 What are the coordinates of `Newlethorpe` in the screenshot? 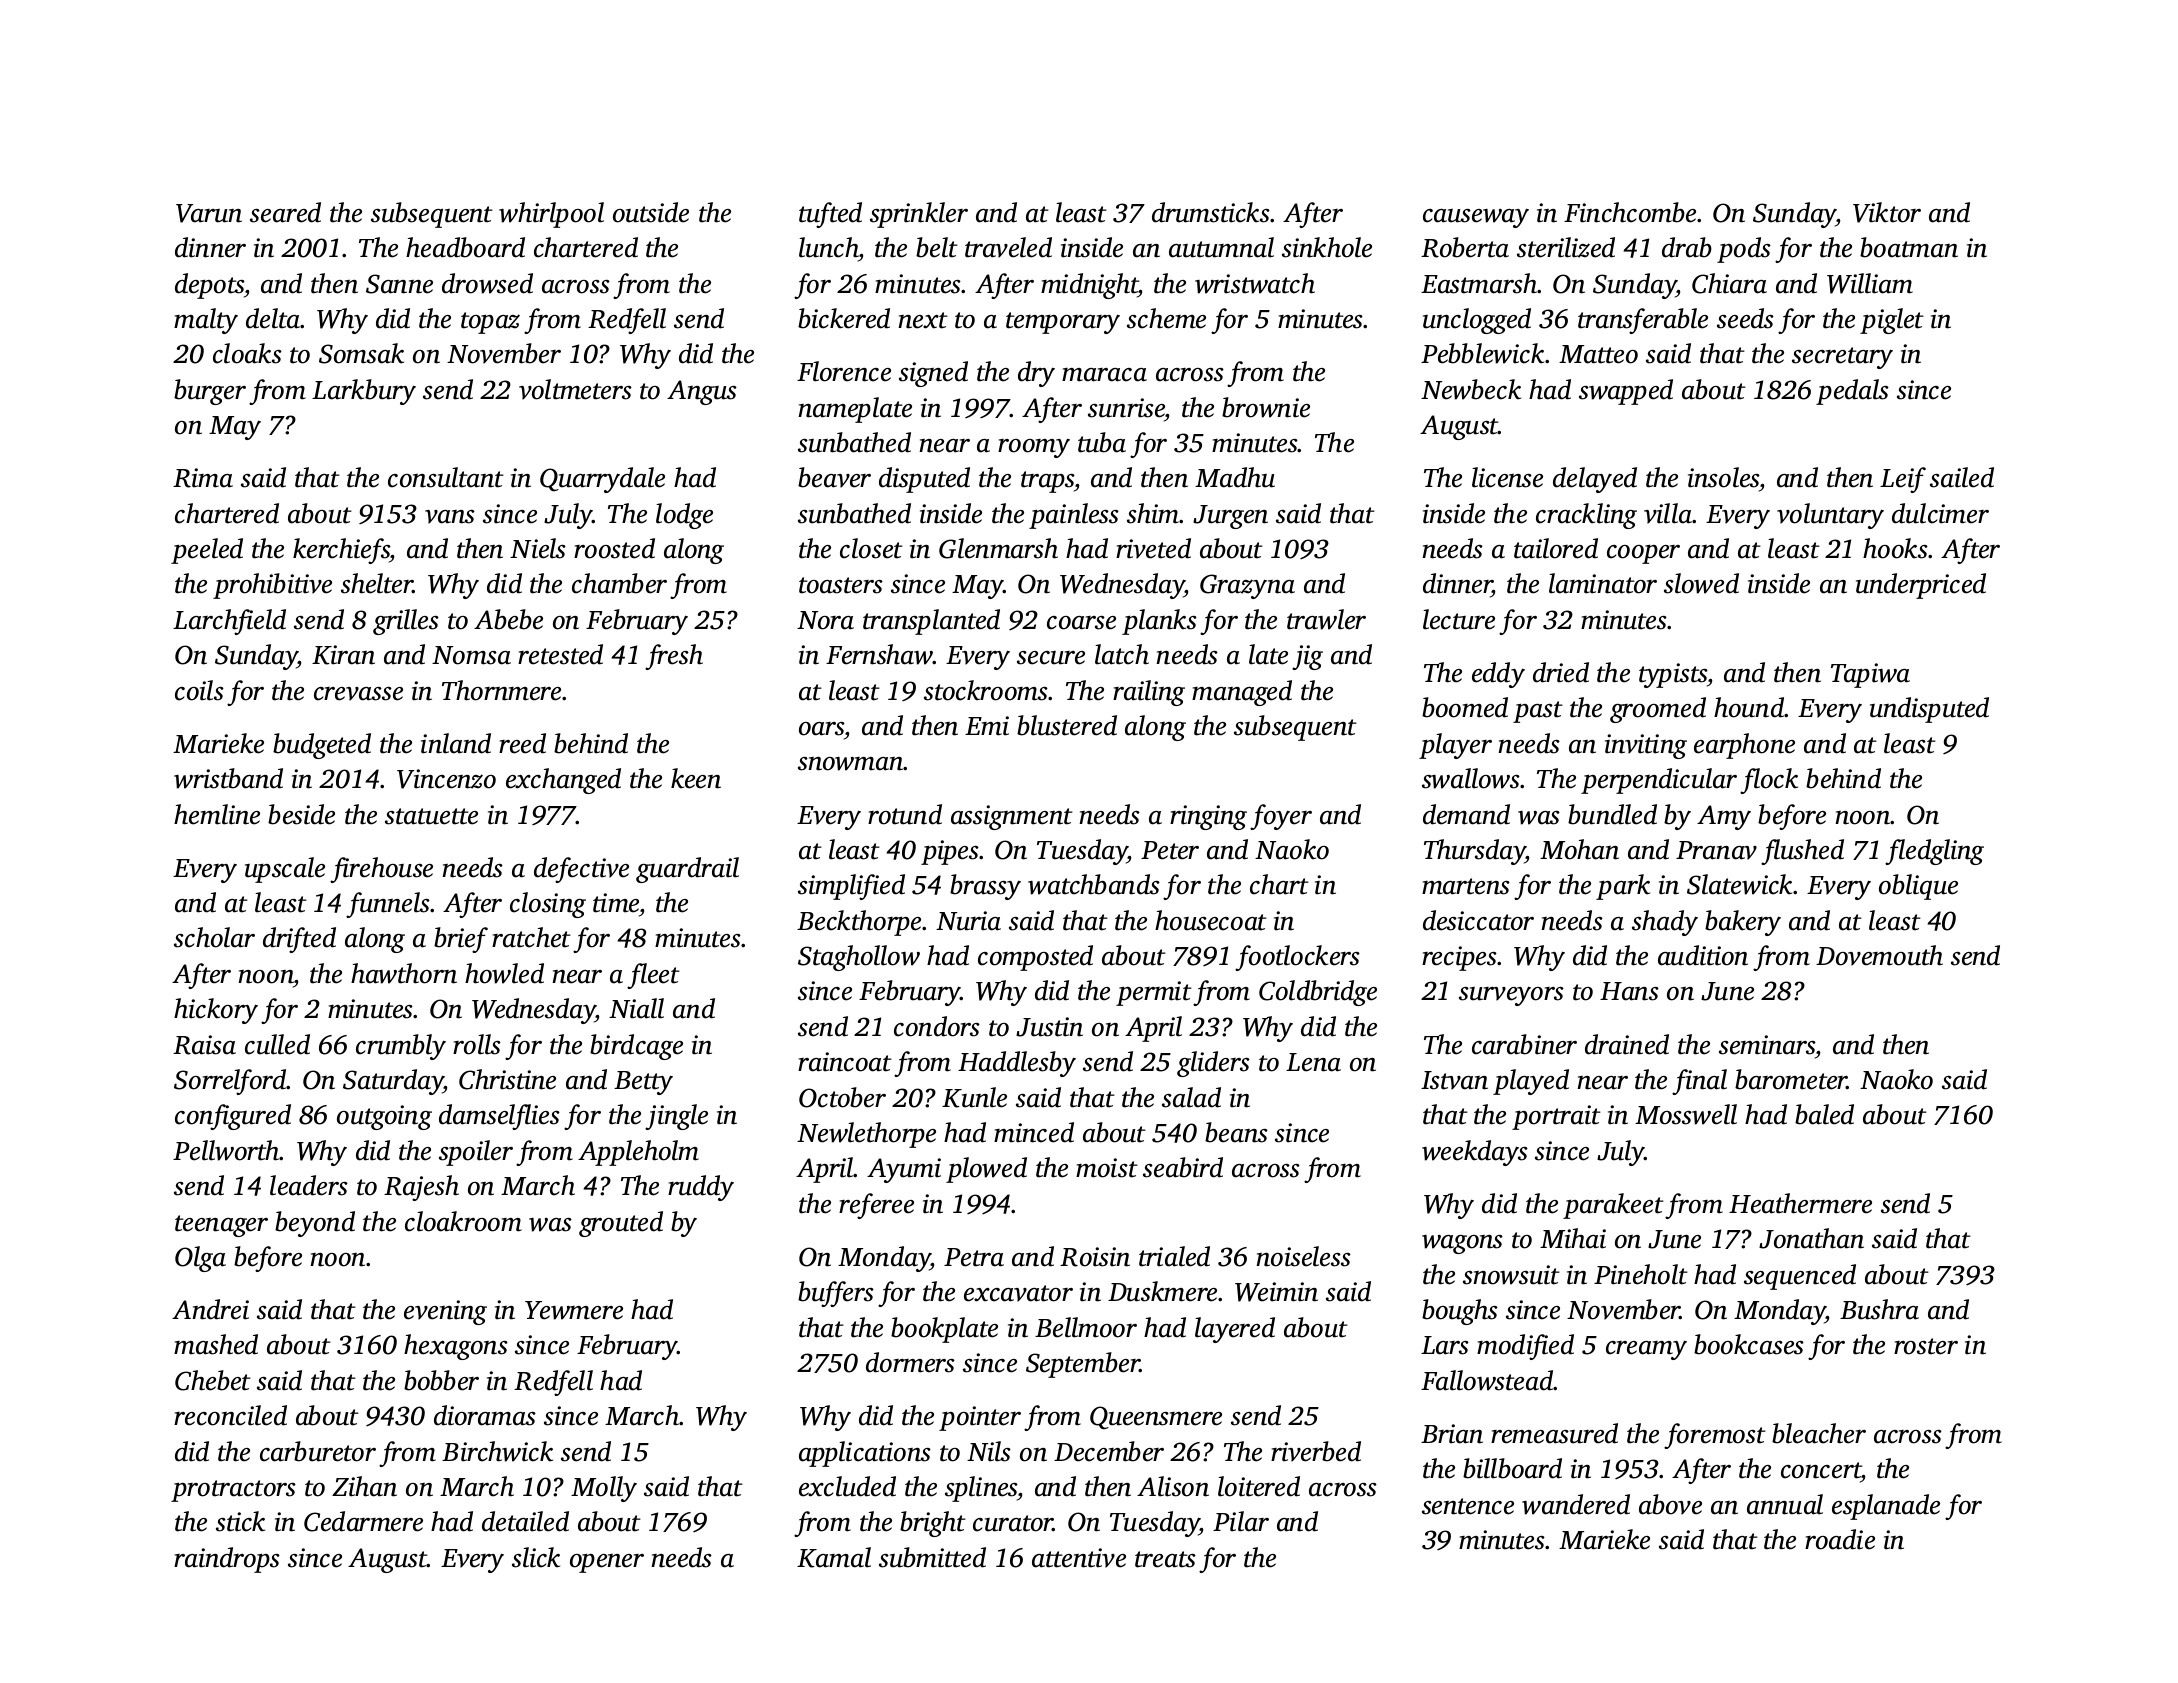 It's located at (866, 1135).
